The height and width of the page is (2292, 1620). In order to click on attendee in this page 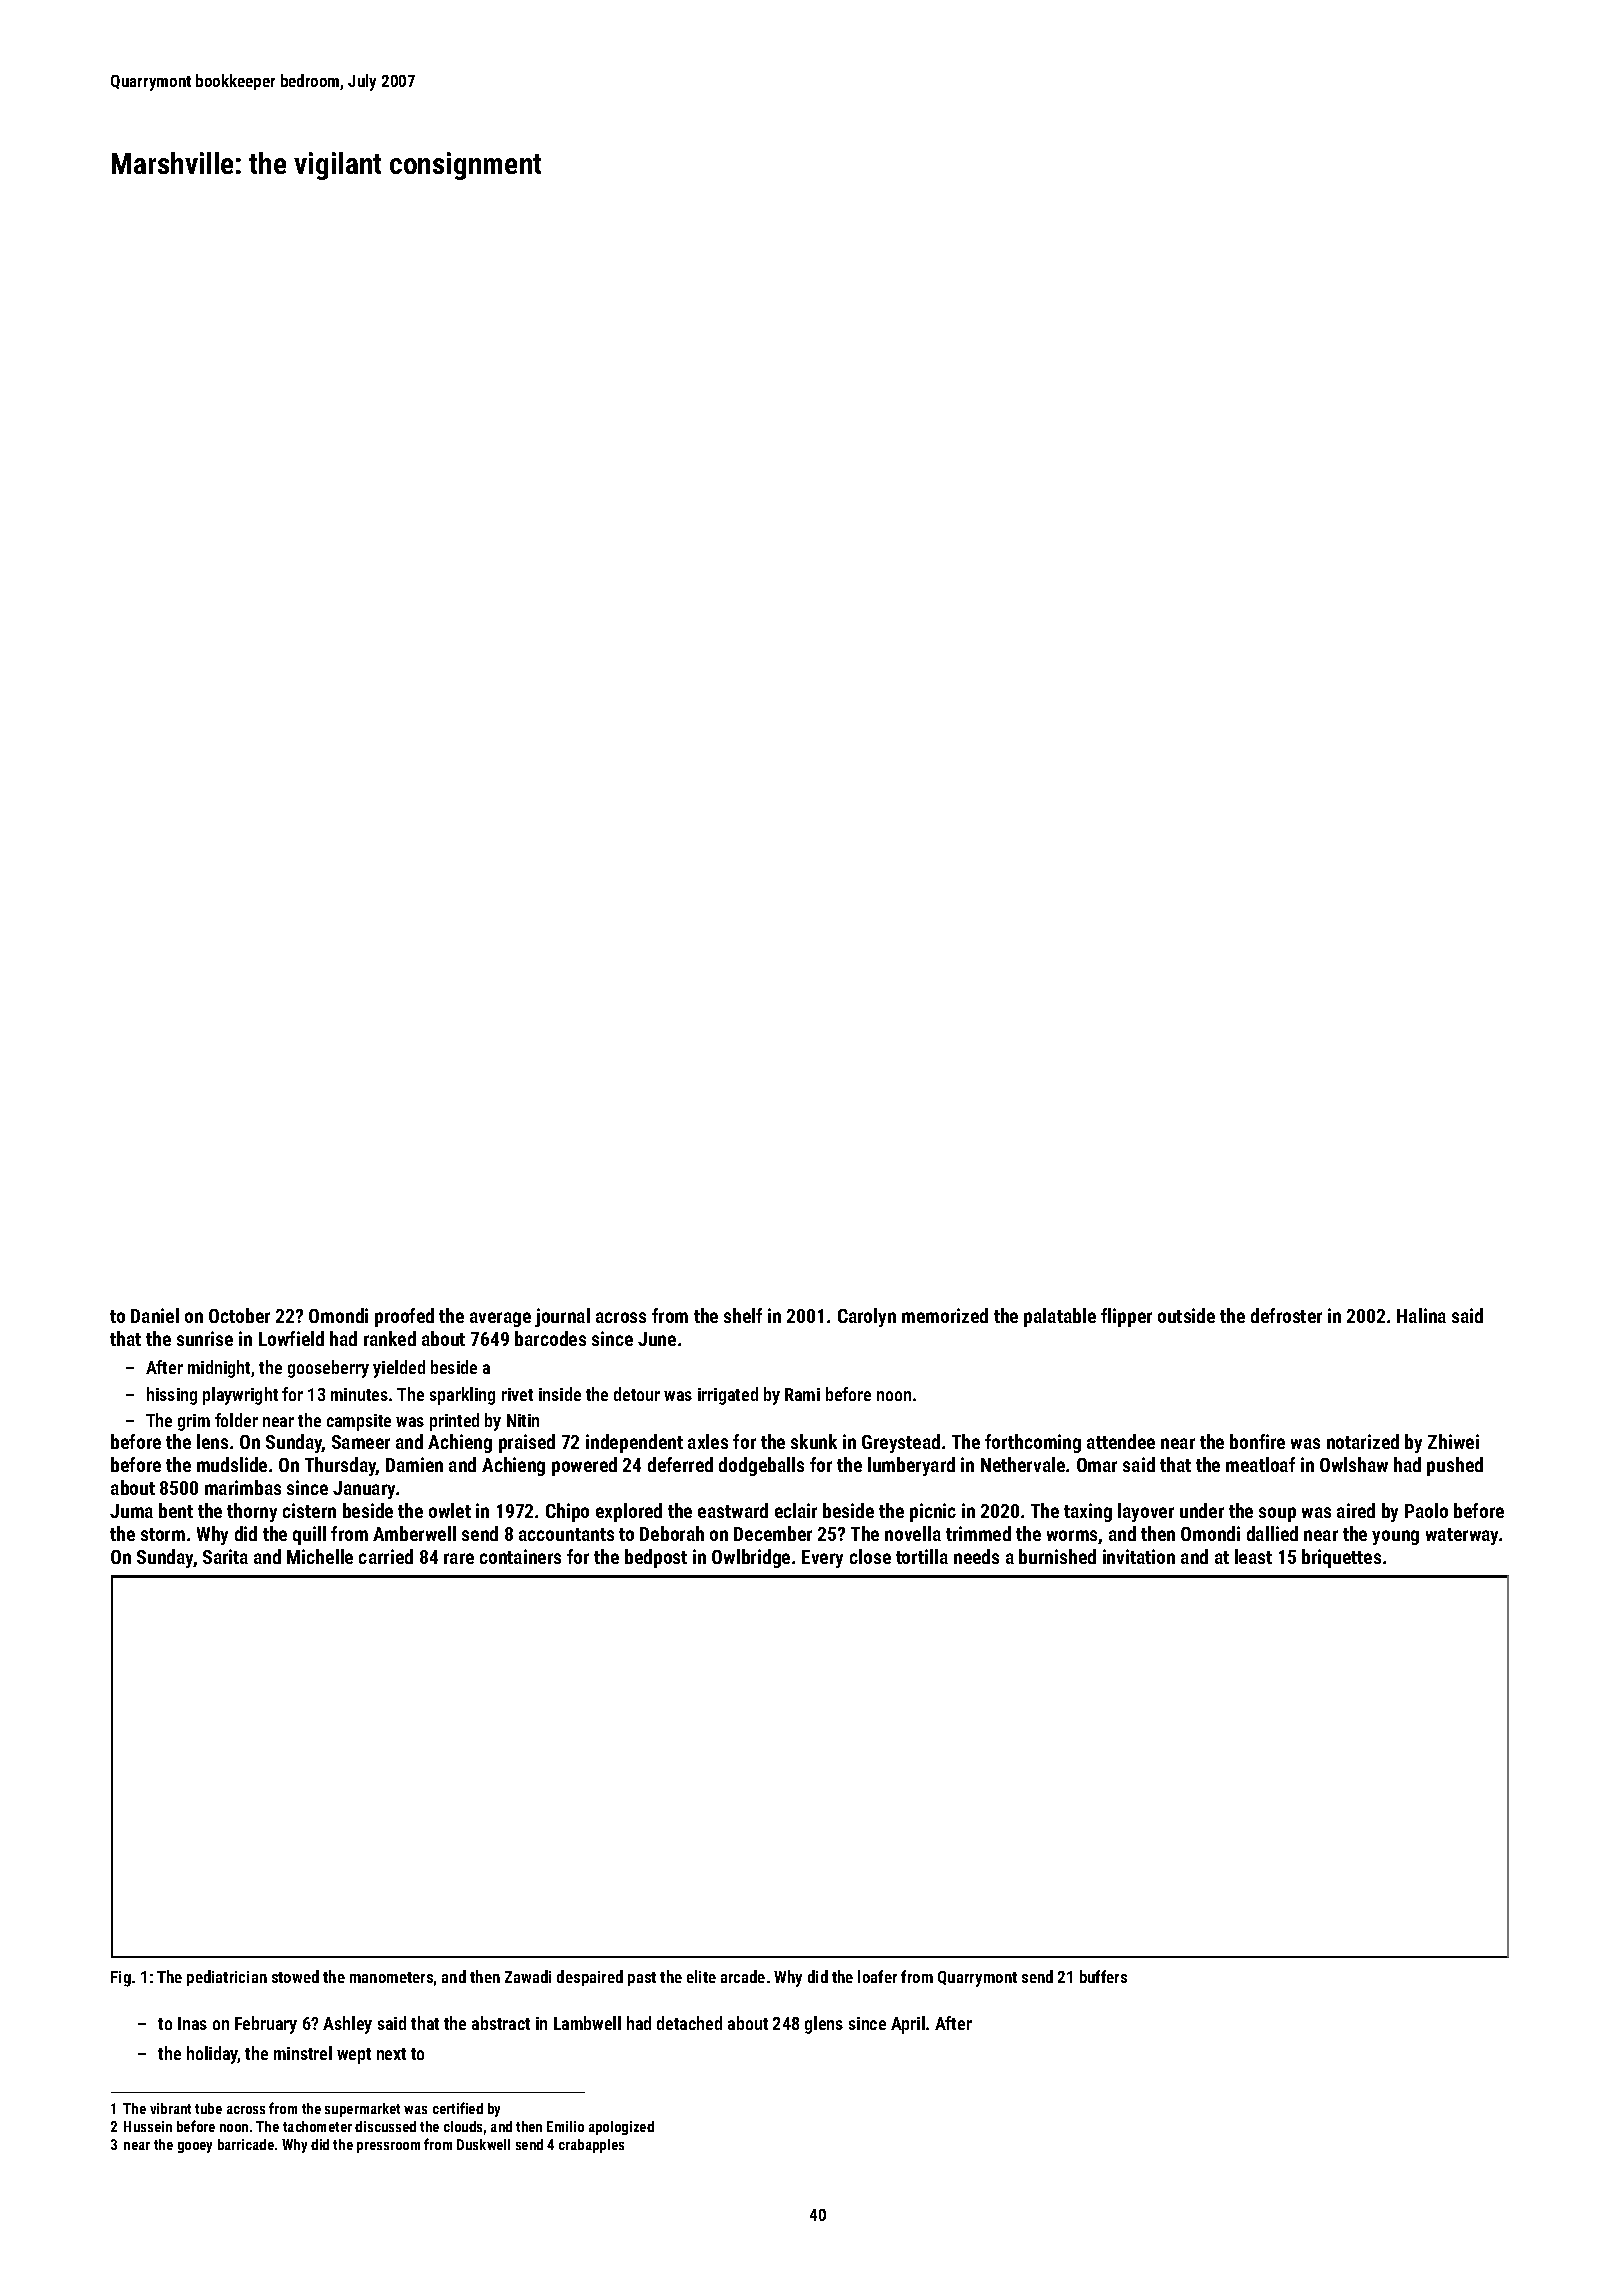, I will do `click(1121, 1441)`.
